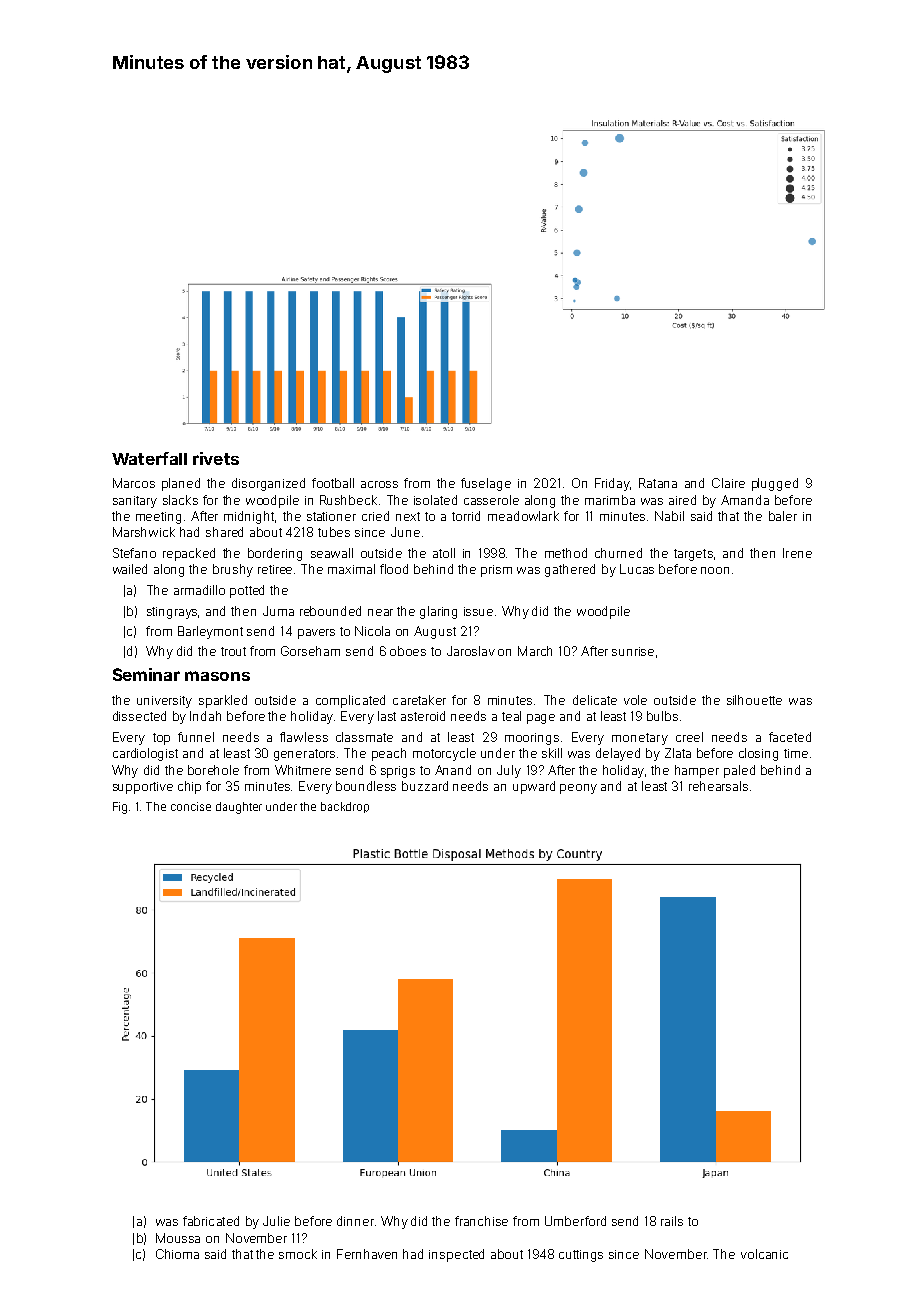 Image resolution: width=924 pixels, height=1308 pixels. I want to click on fabricated, so click(211, 1221).
